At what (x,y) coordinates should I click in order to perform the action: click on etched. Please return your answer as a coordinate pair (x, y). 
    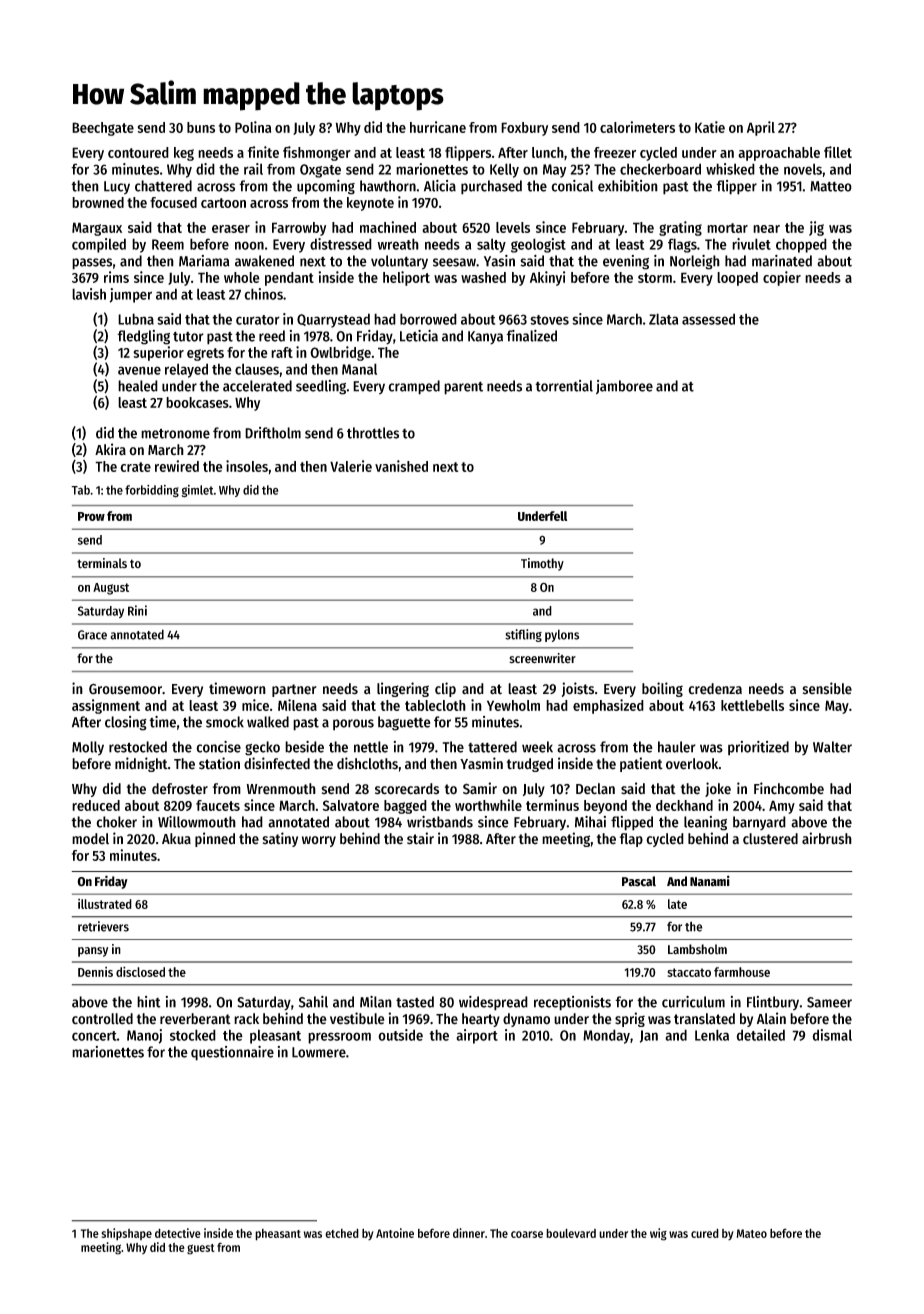
    Looking at the image, I should click on (342, 1233).
